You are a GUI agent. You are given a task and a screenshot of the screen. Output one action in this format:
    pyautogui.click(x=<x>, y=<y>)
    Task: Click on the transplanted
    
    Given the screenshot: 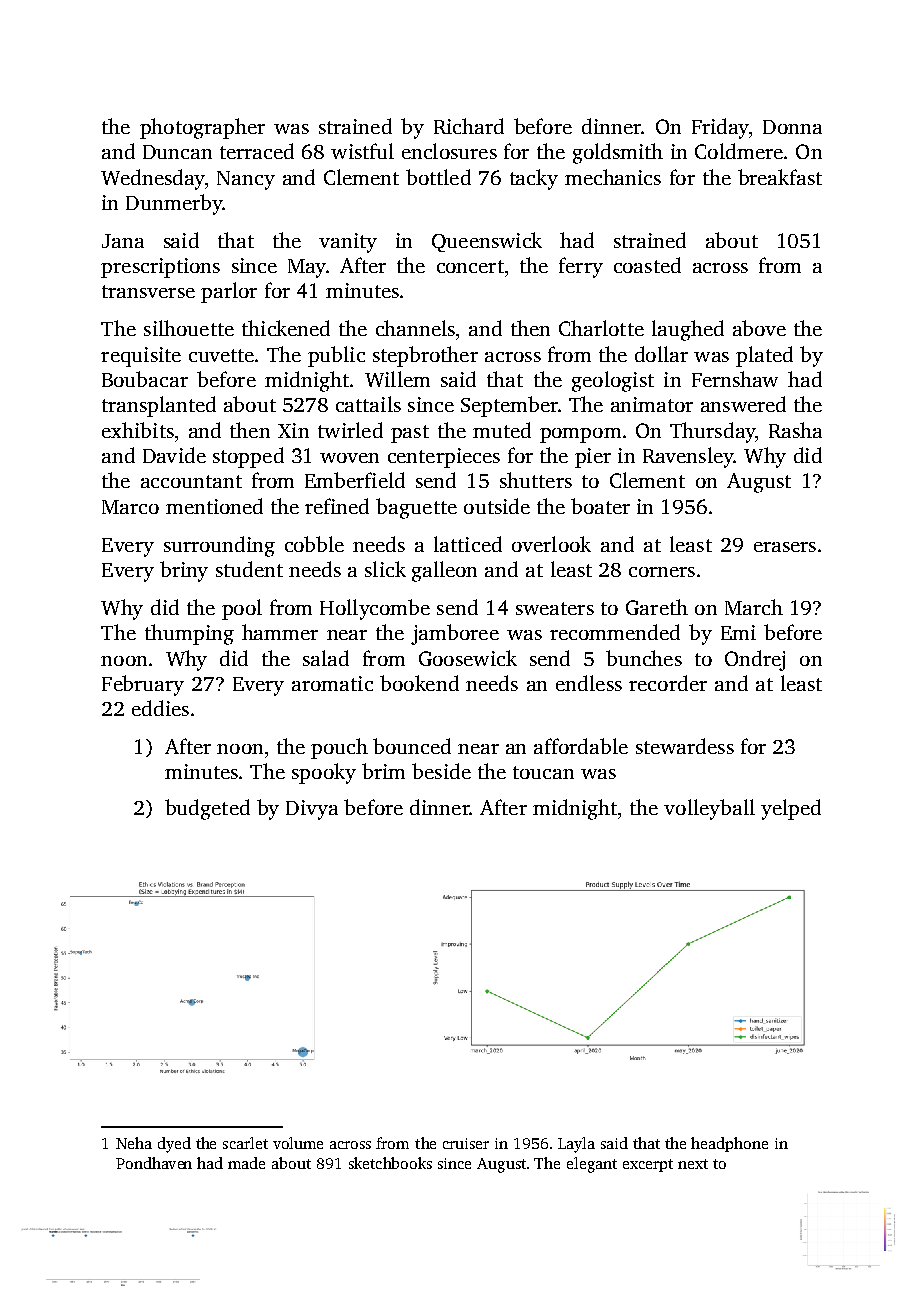 What is the action you would take?
    pyautogui.click(x=159, y=406)
